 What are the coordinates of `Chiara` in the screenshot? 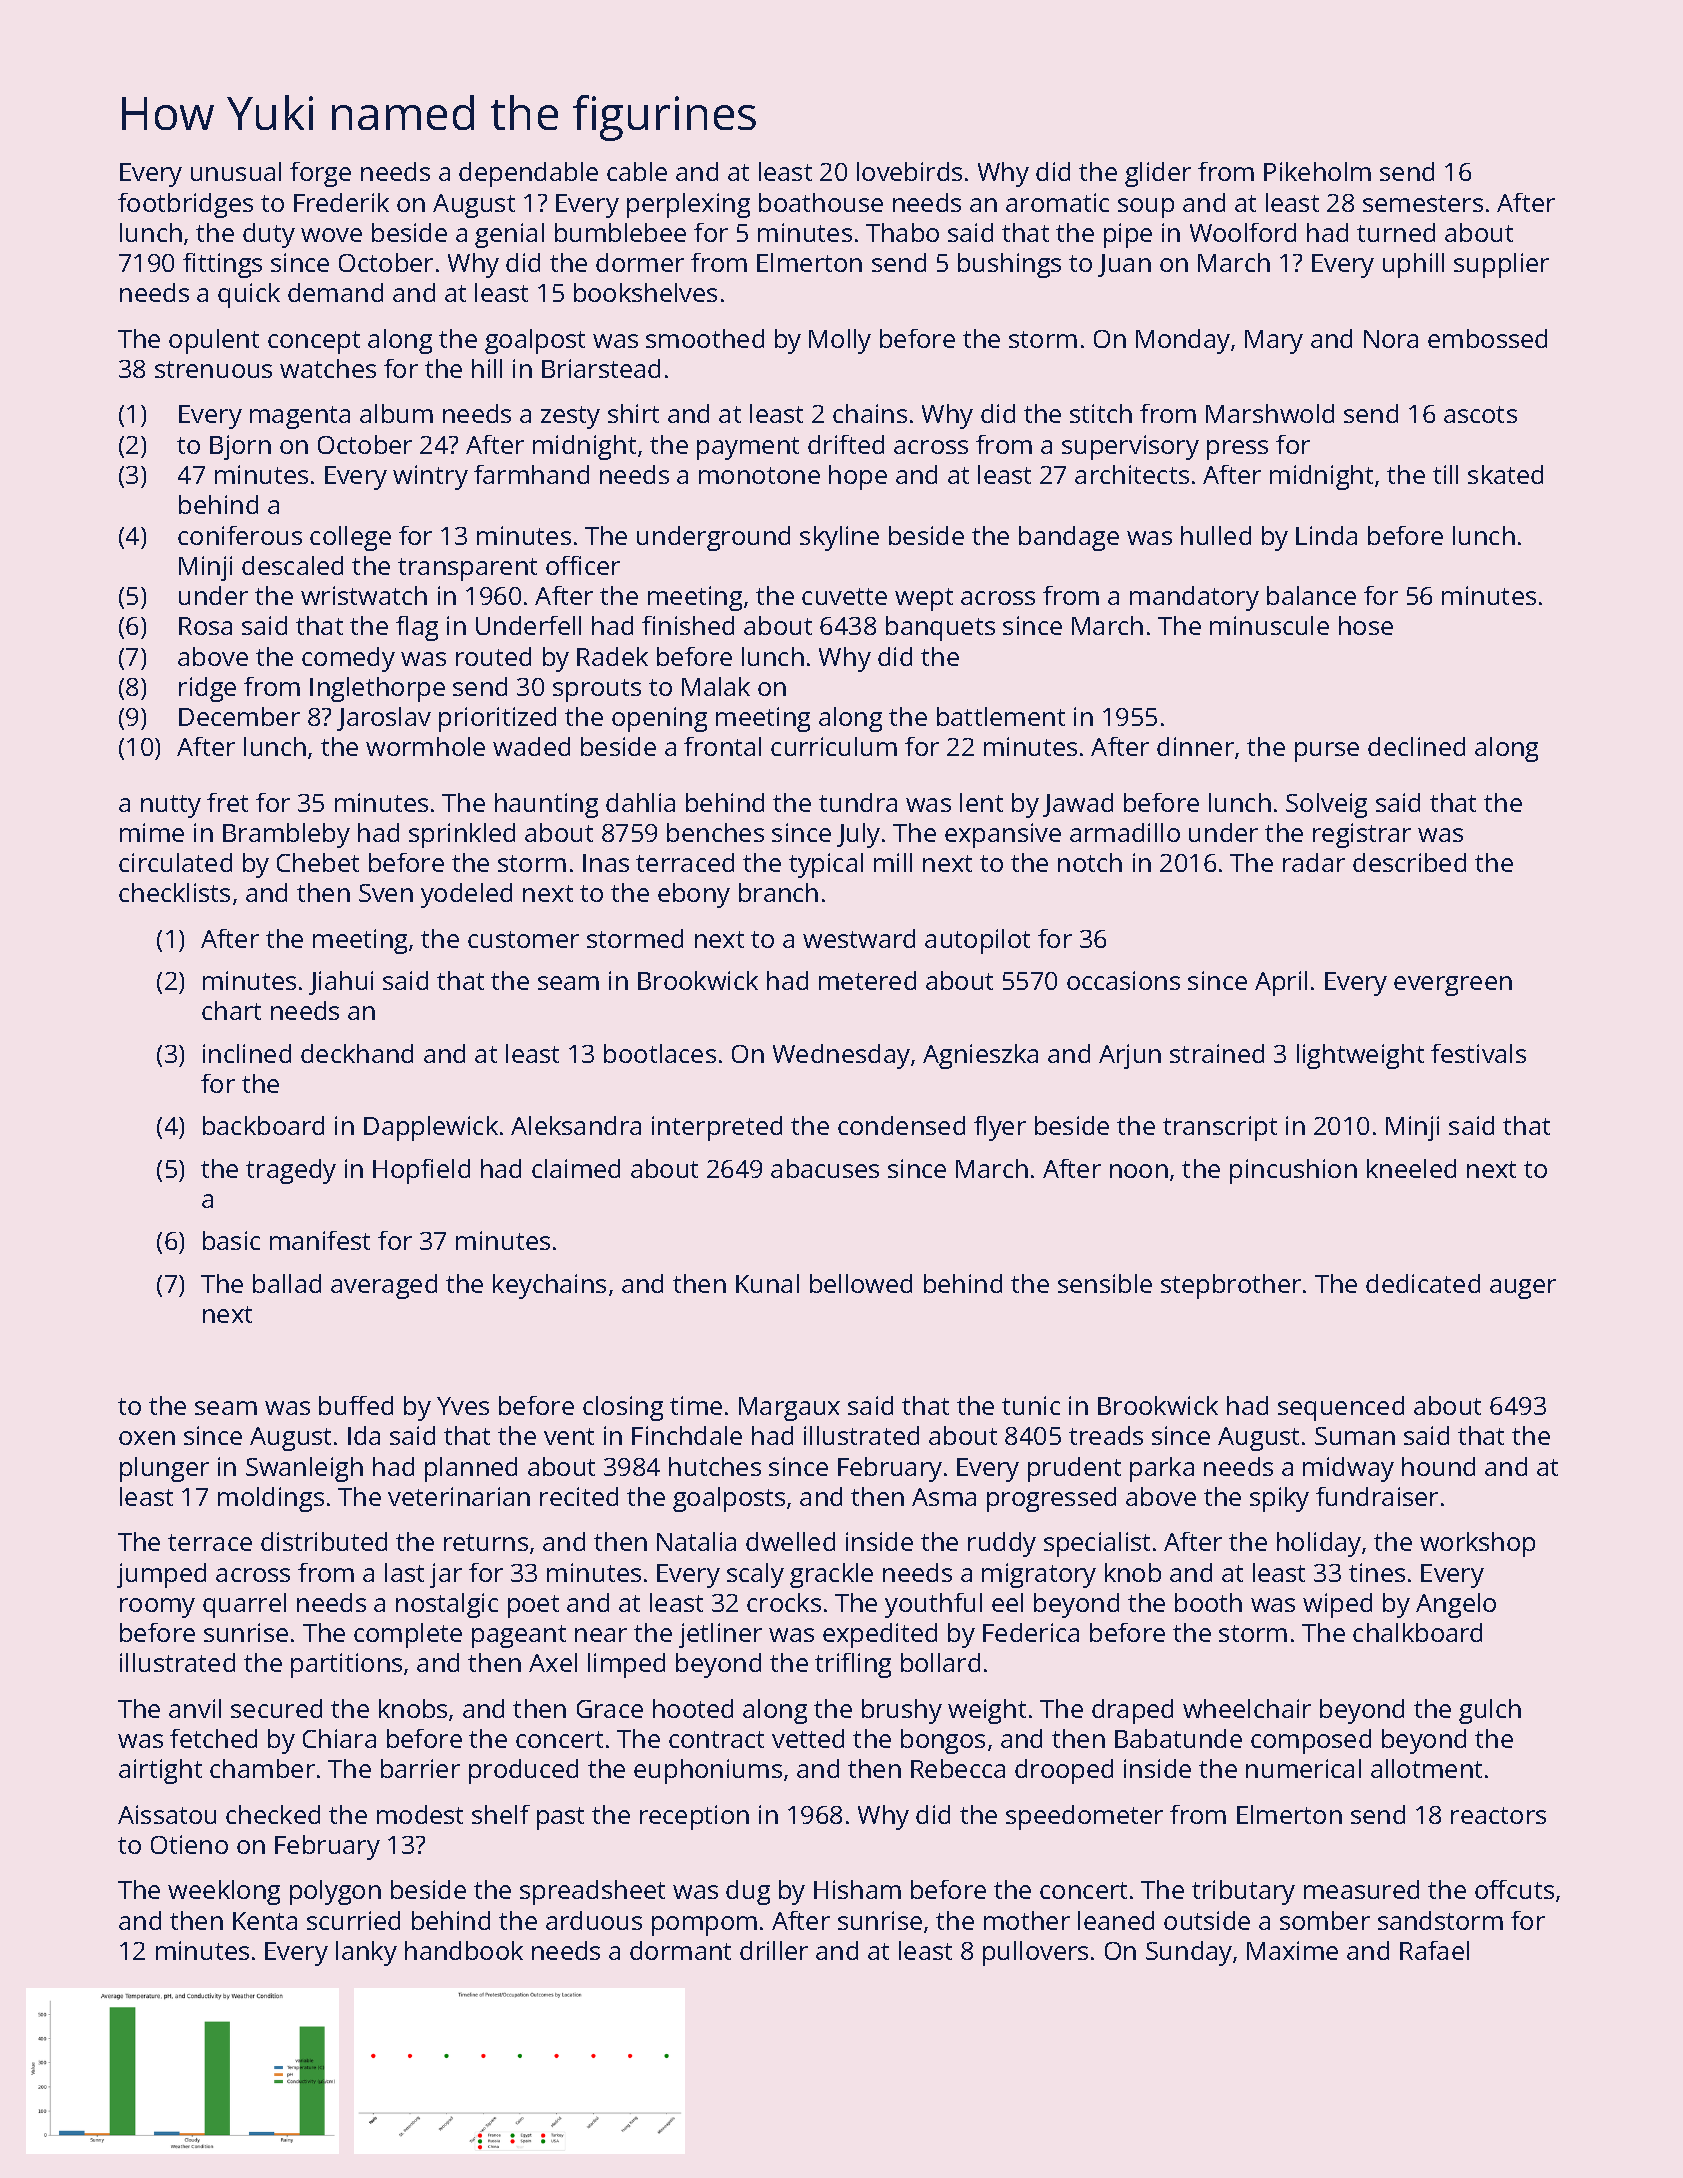 It's located at (339, 1738).
